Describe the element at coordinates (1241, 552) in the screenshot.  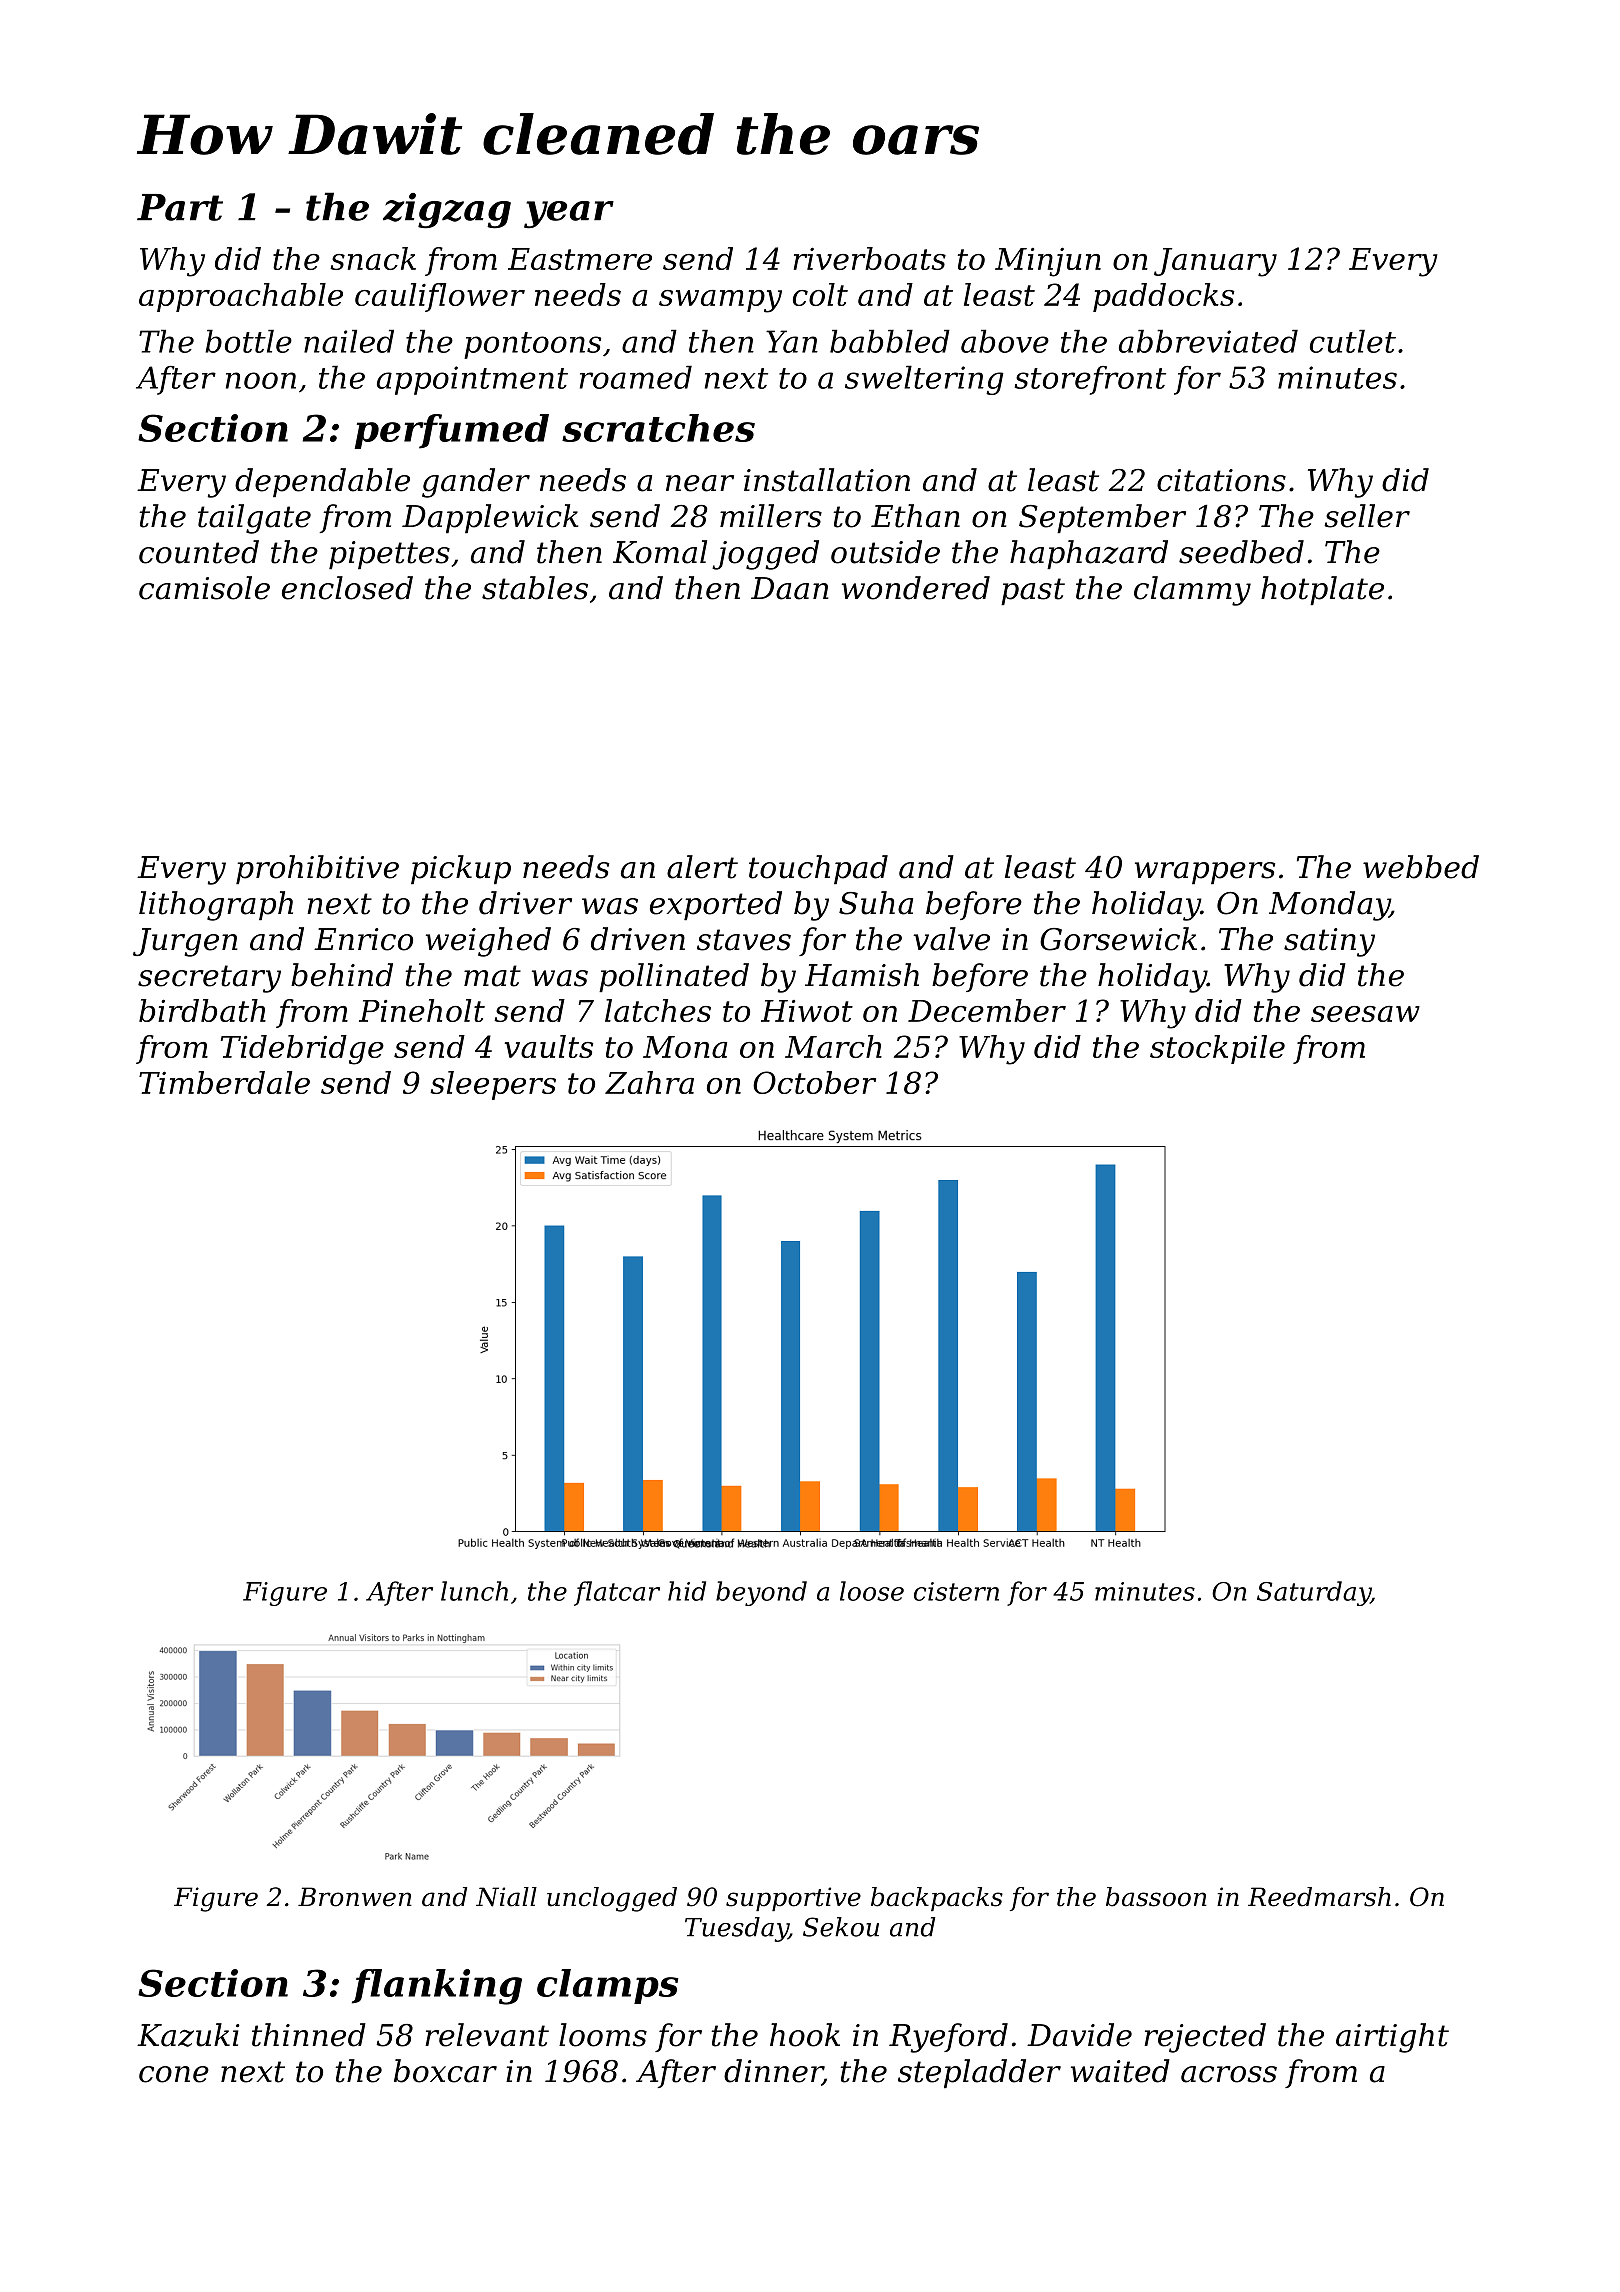
I see `seedbed` at that location.
